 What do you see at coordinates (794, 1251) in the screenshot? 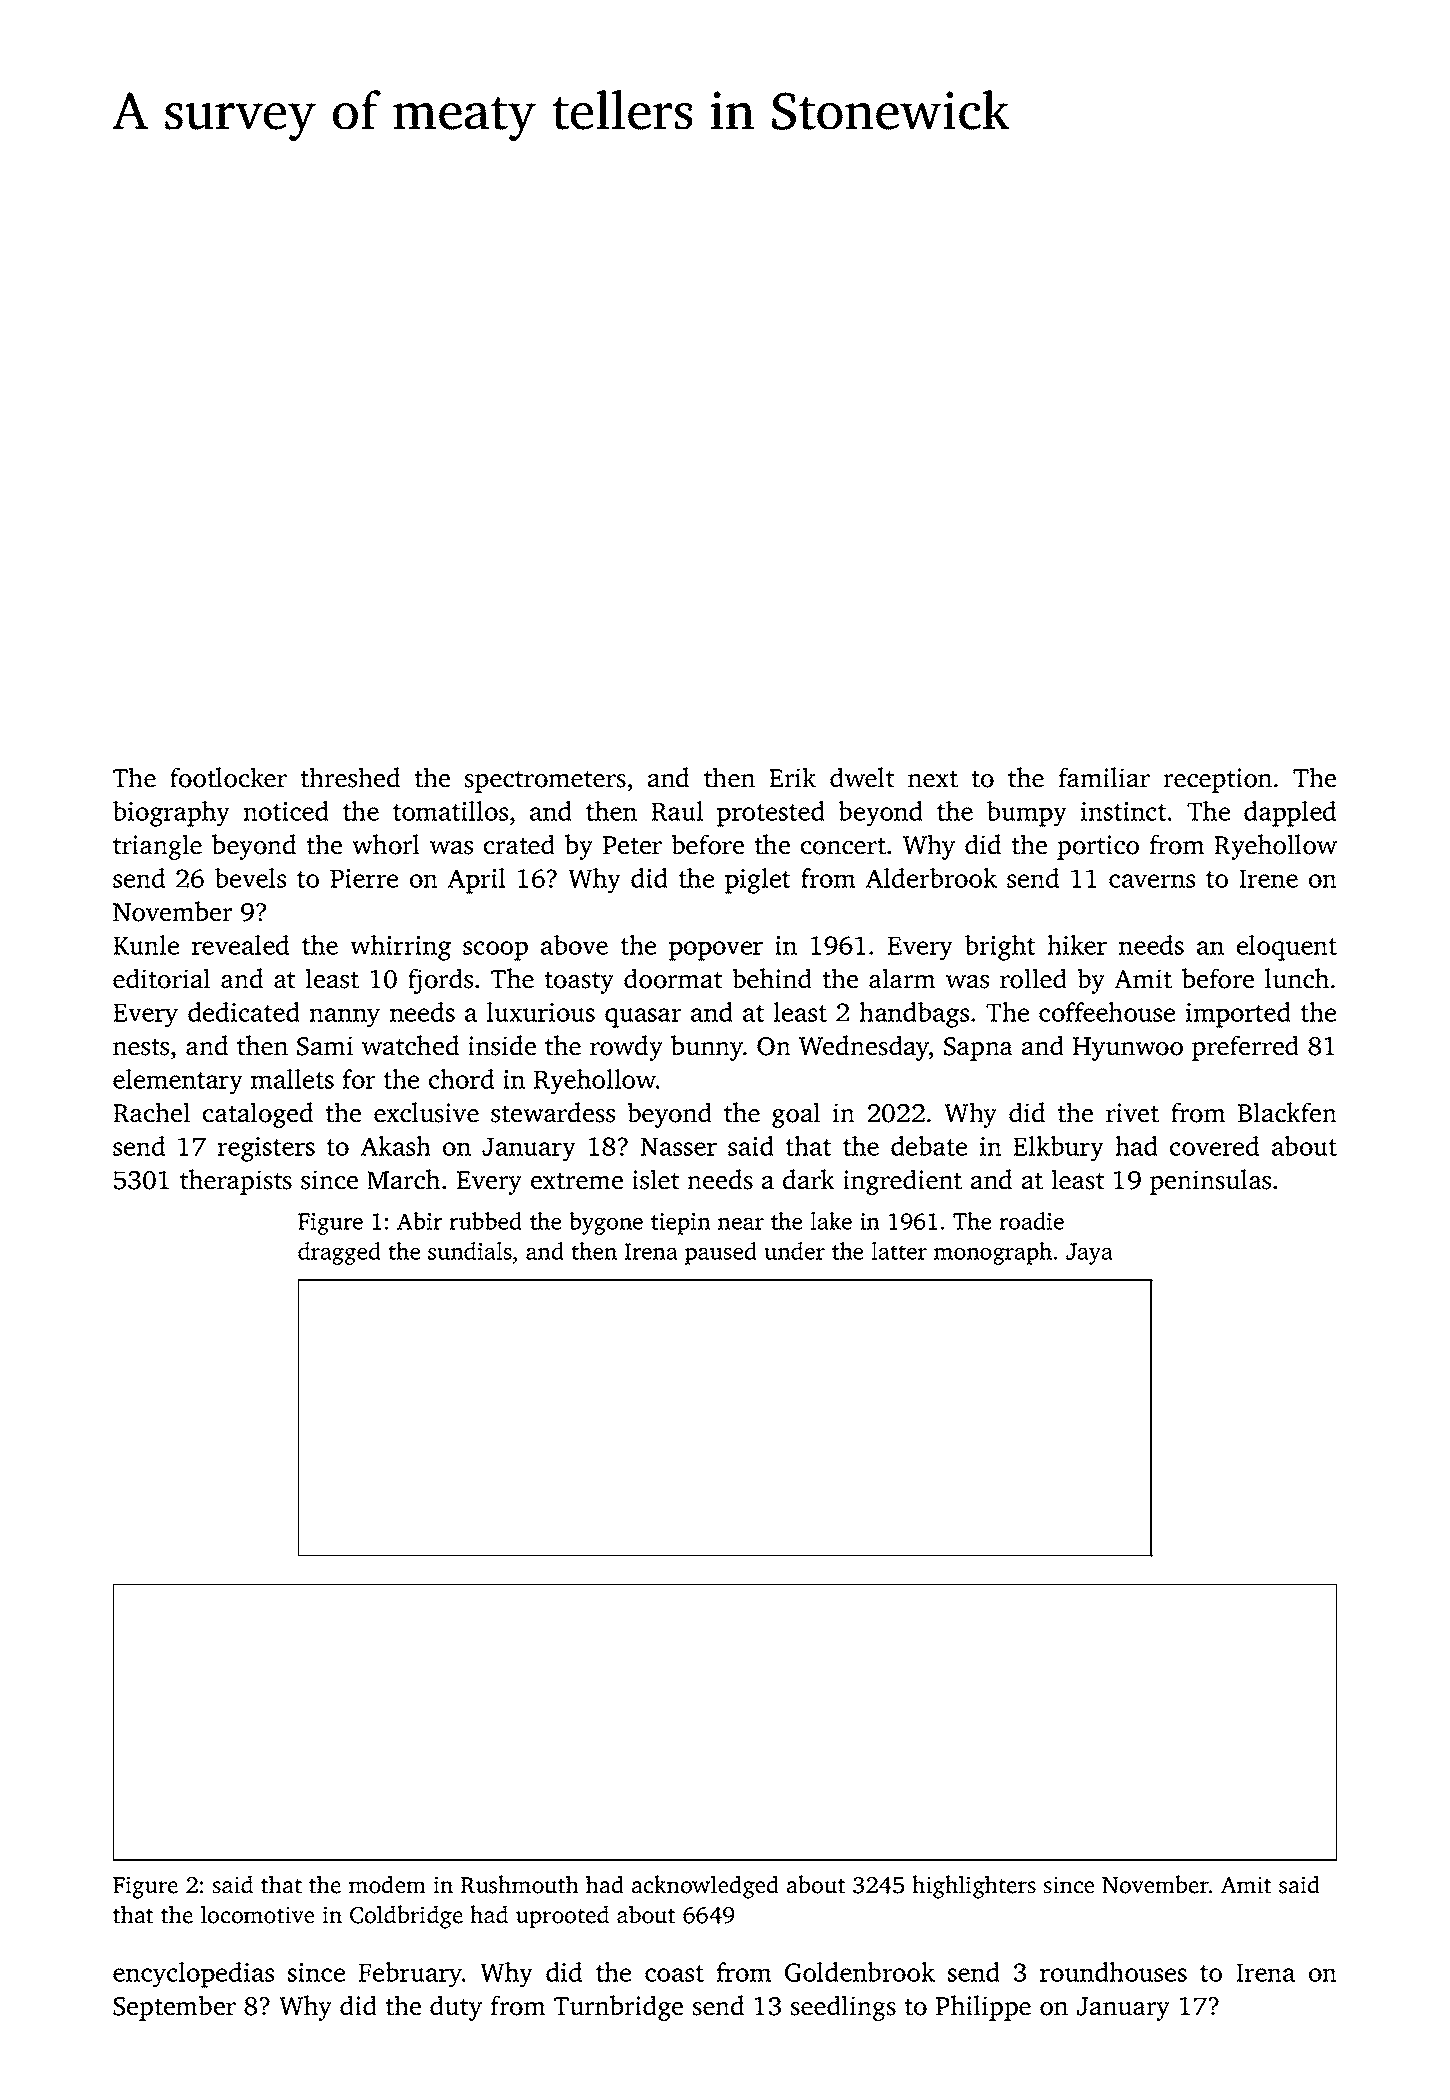
I see `under` at bounding box center [794, 1251].
